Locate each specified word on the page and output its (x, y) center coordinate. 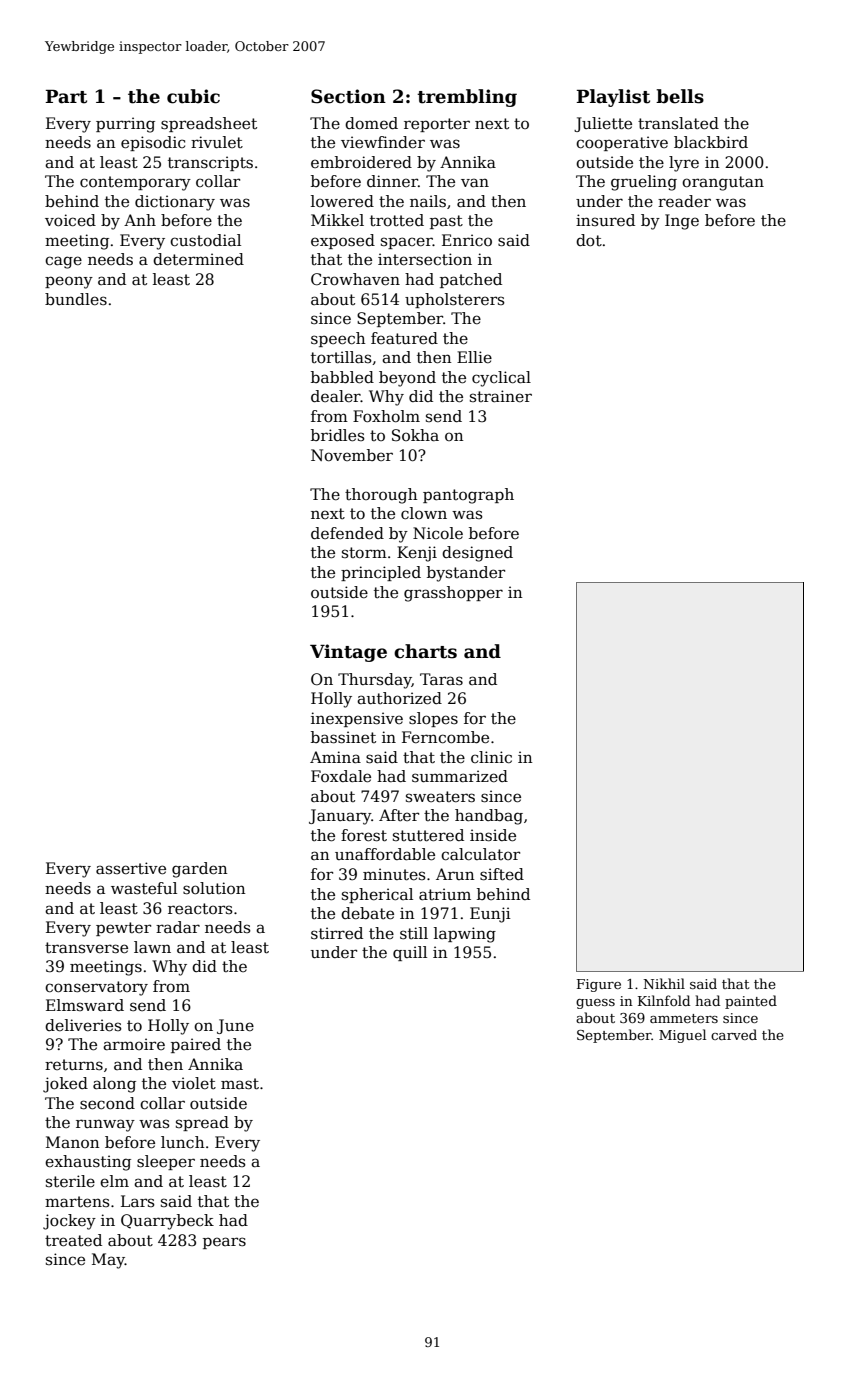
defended (347, 533)
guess (595, 1004)
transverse (86, 948)
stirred (337, 933)
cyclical (501, 379)
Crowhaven (355, 279)
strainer (501, 396)
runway (105, 1125)
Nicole (438, 533)
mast (240, 1084)
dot (589, 240)
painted (751, 1002)
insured (605, 220)
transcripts (210, 163)
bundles (76, 299)
